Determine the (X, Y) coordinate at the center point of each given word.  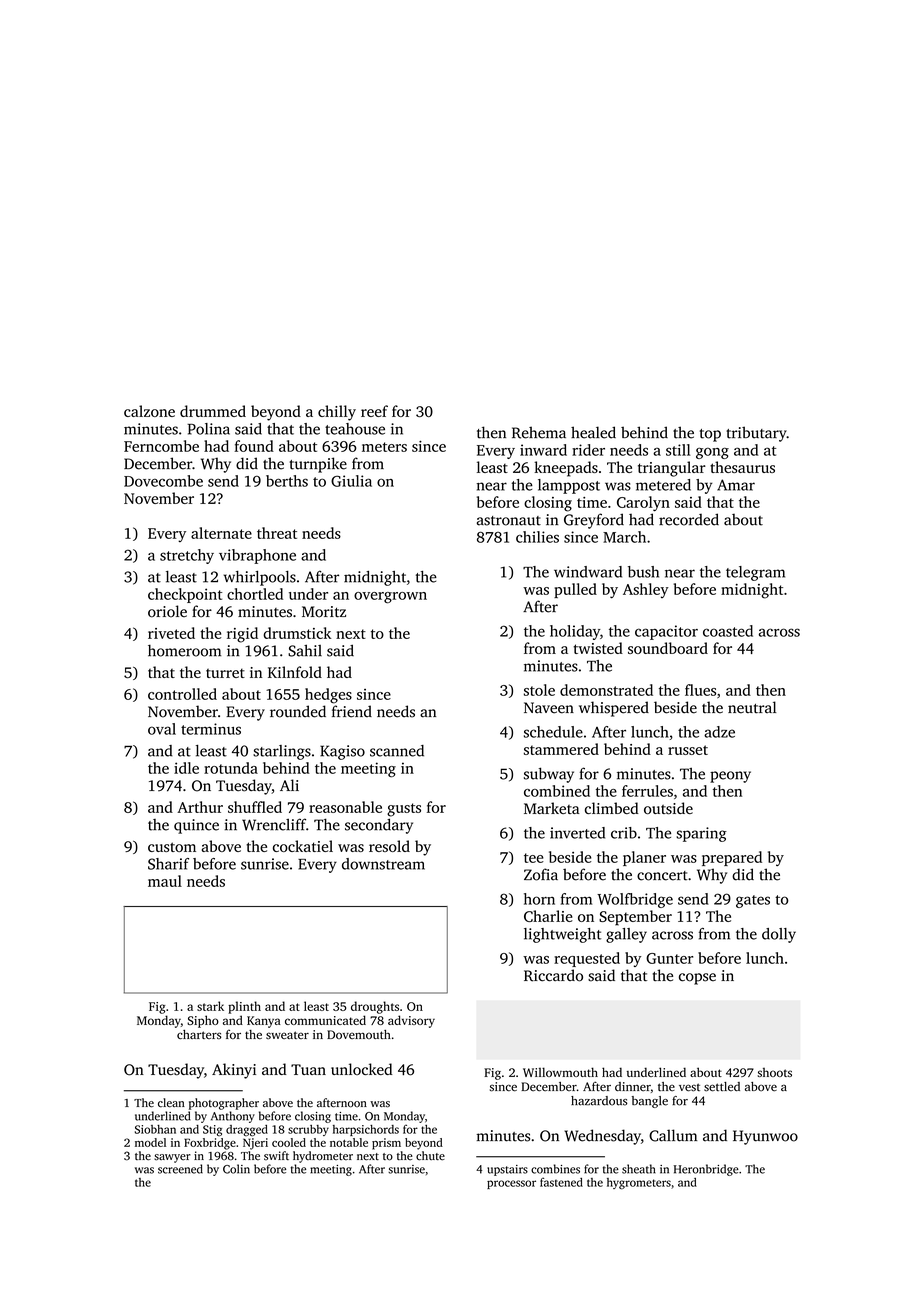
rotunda (231, 768)
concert (662, 876)
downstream (383, 864)
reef (374, 411)
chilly (337, 413)
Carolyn (643, 504)
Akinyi (234, 1071)
